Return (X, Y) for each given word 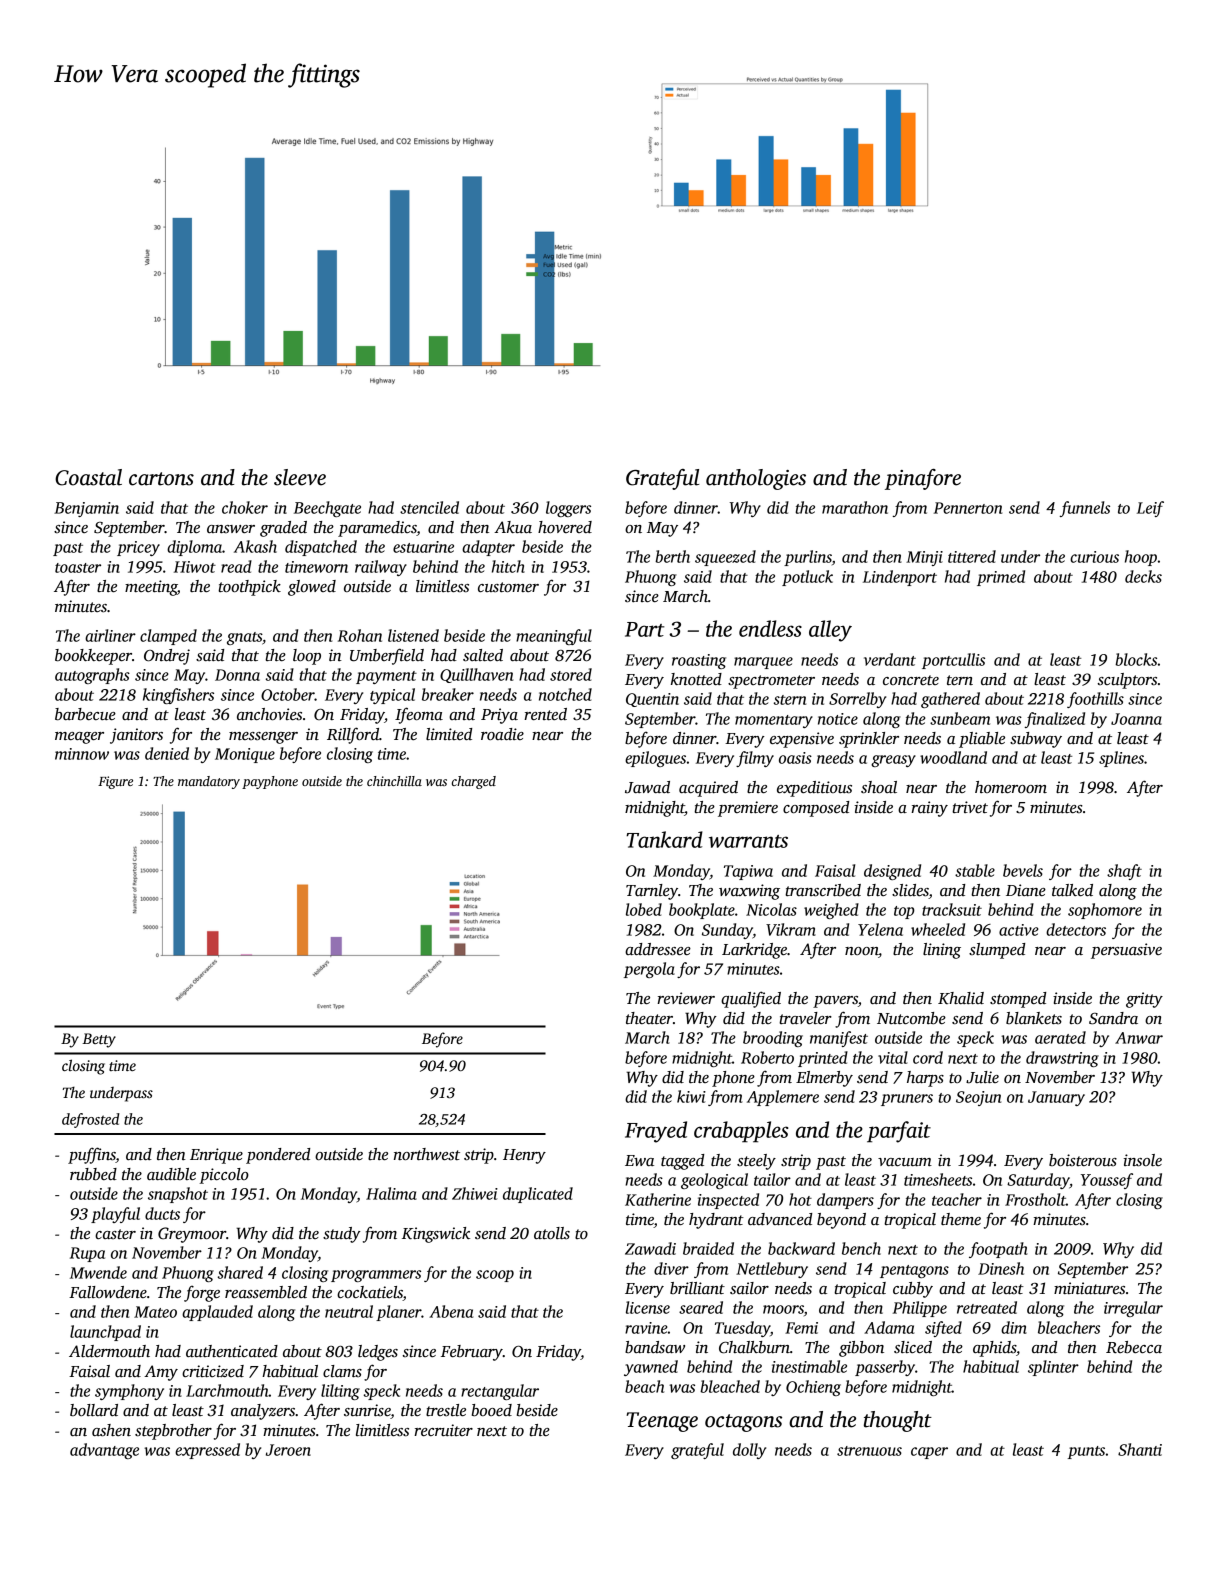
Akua (513, 527)
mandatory (209, 782)
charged (474, 782)
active (1019, 930)
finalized (1055, 720)
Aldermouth (109, 1351)
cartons (161, 479)
